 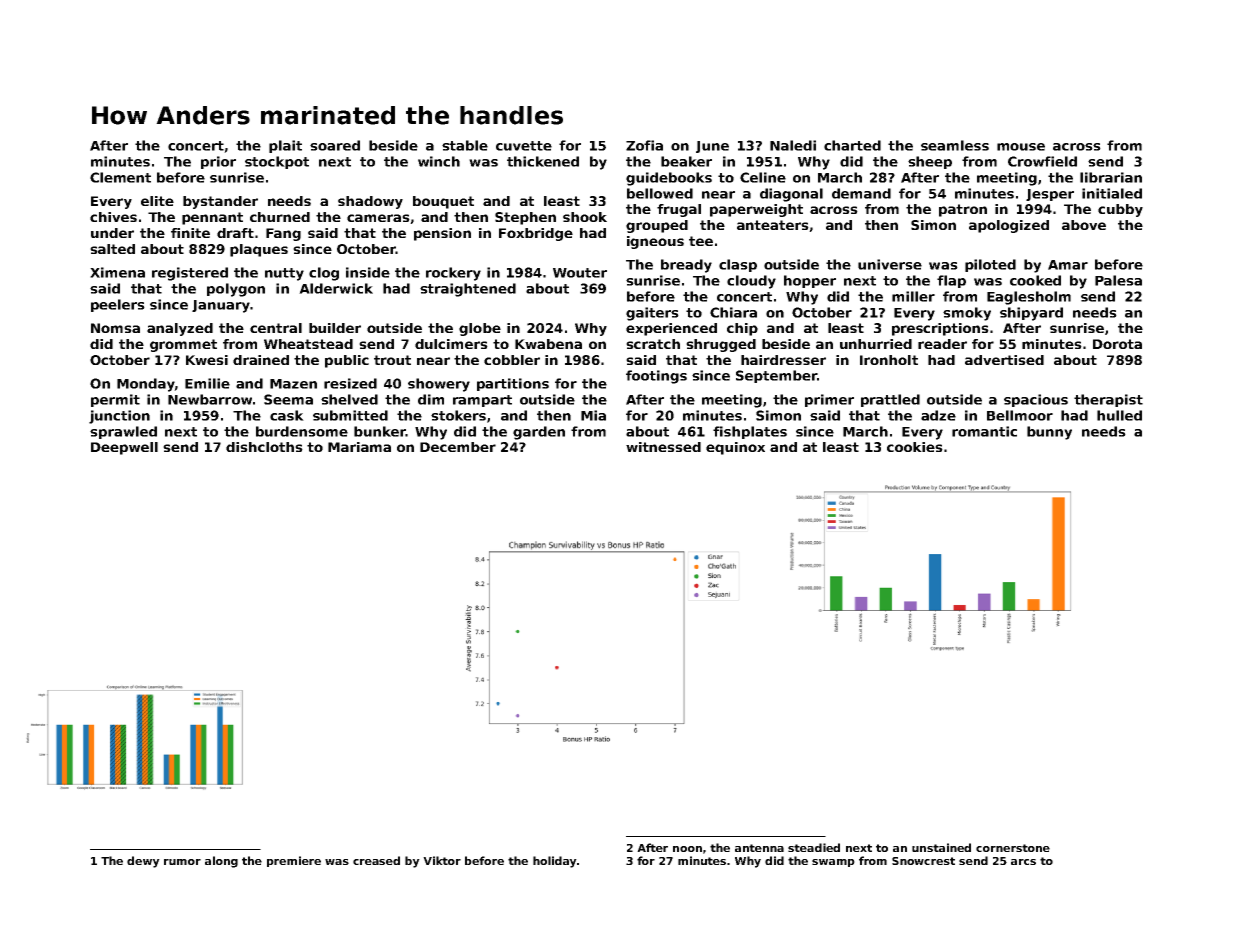 I want to click on elite, so click(x=157, y=201).
